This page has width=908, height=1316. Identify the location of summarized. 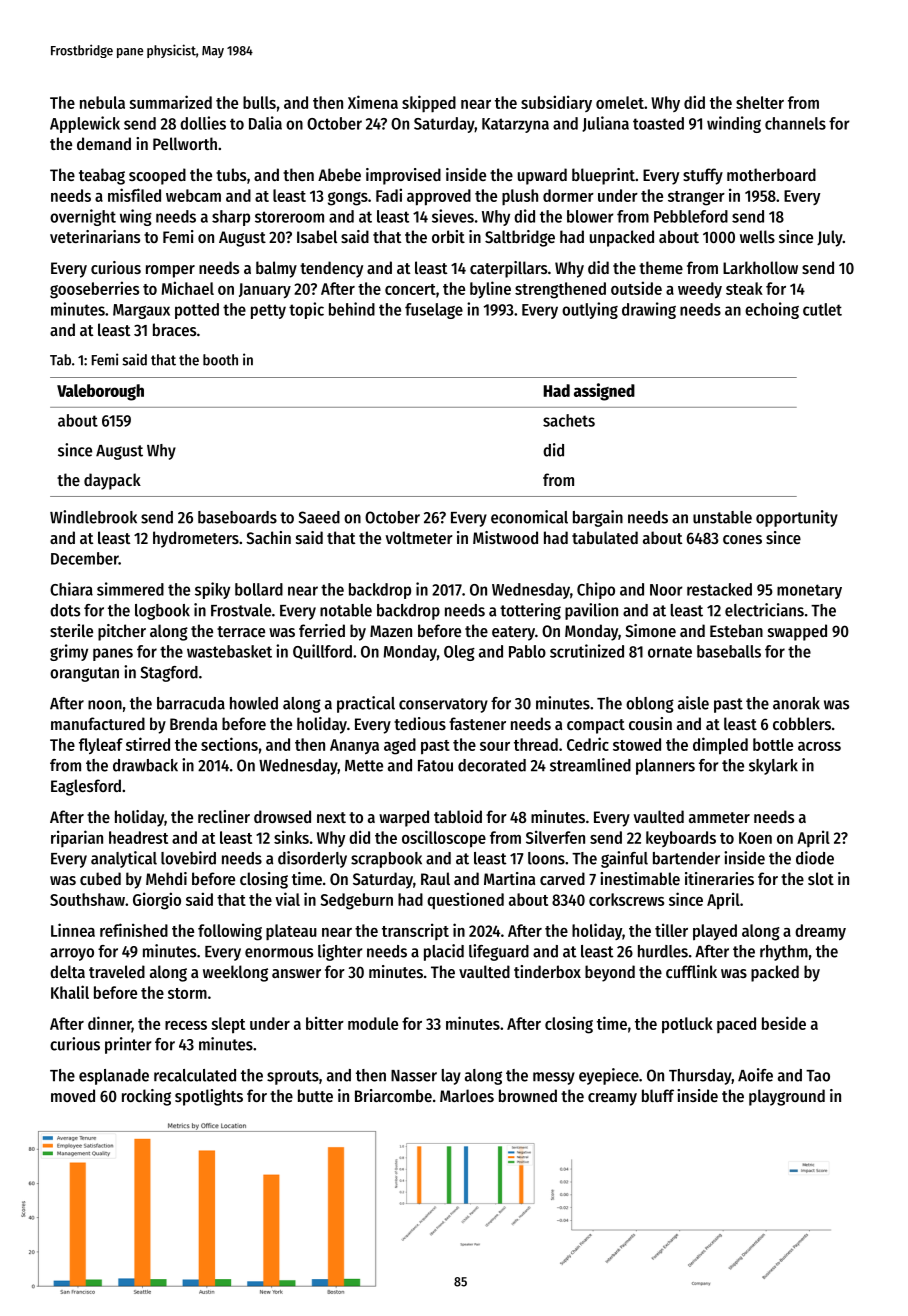
(170, 102).
